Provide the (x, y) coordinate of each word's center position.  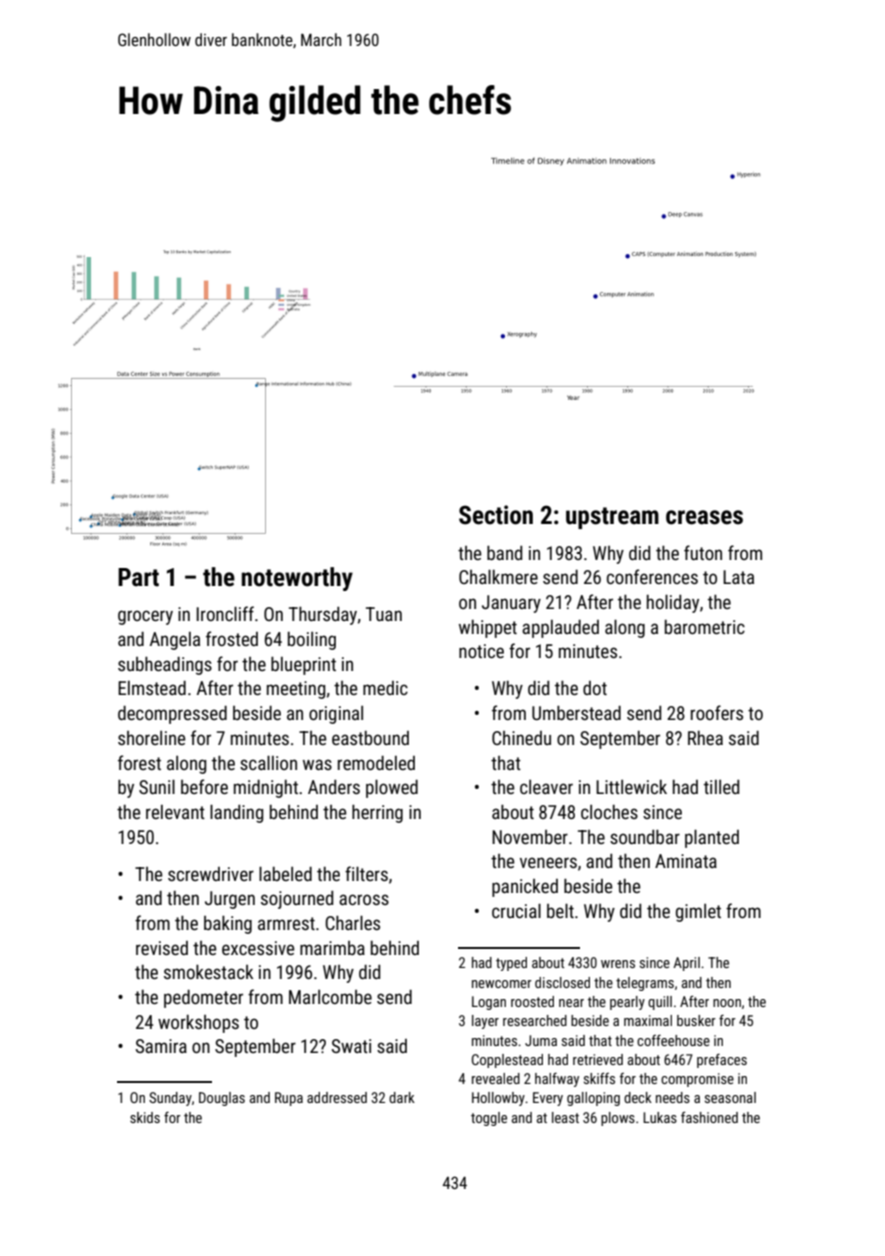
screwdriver (211, 874)
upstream (612, 518)
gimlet (698, 913)
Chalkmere (498, 576)
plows (618, 1119)
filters (366, 873)
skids (145, 1117)
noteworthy (297, 579)
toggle (489, 1119)
